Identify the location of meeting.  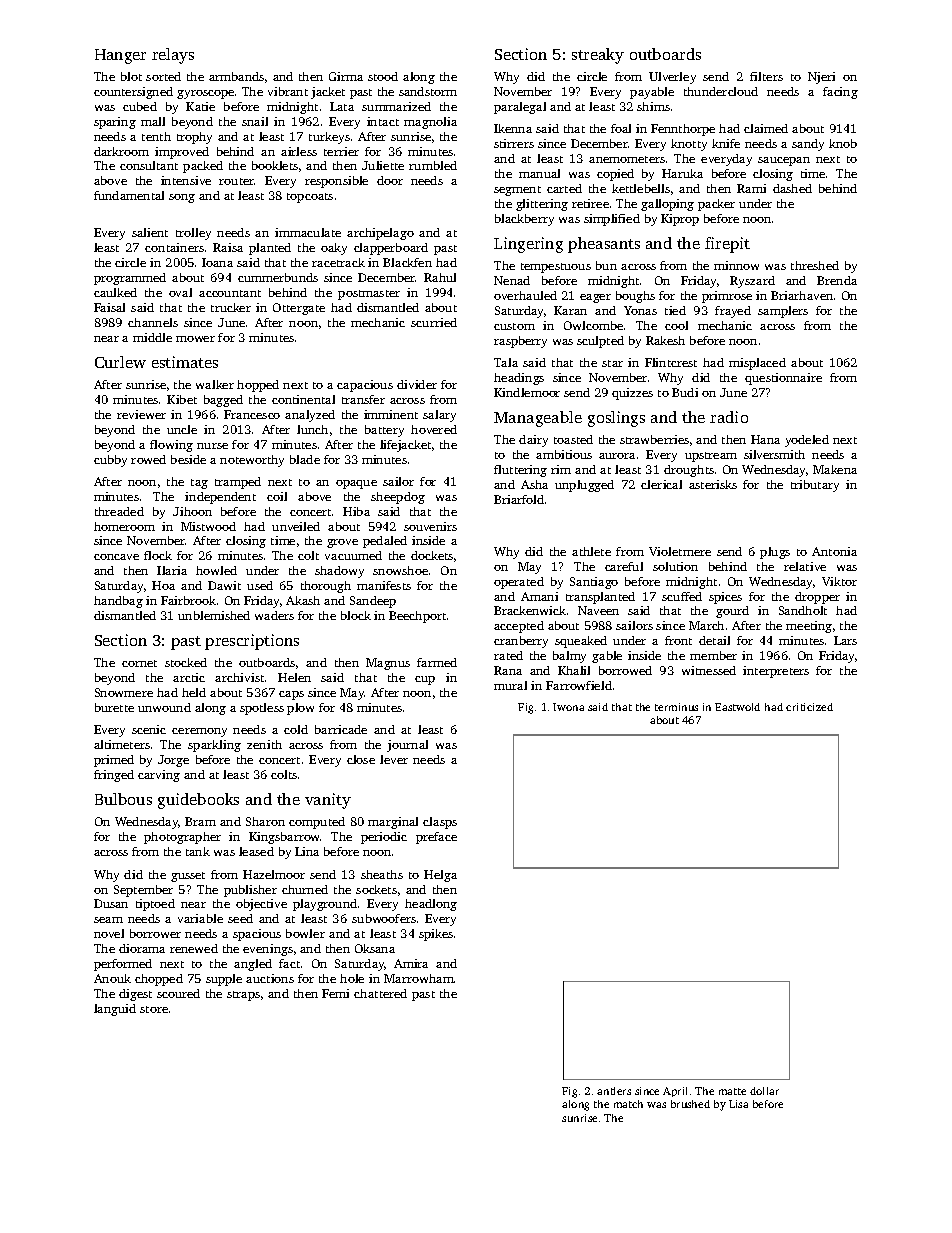
(809, 627).
